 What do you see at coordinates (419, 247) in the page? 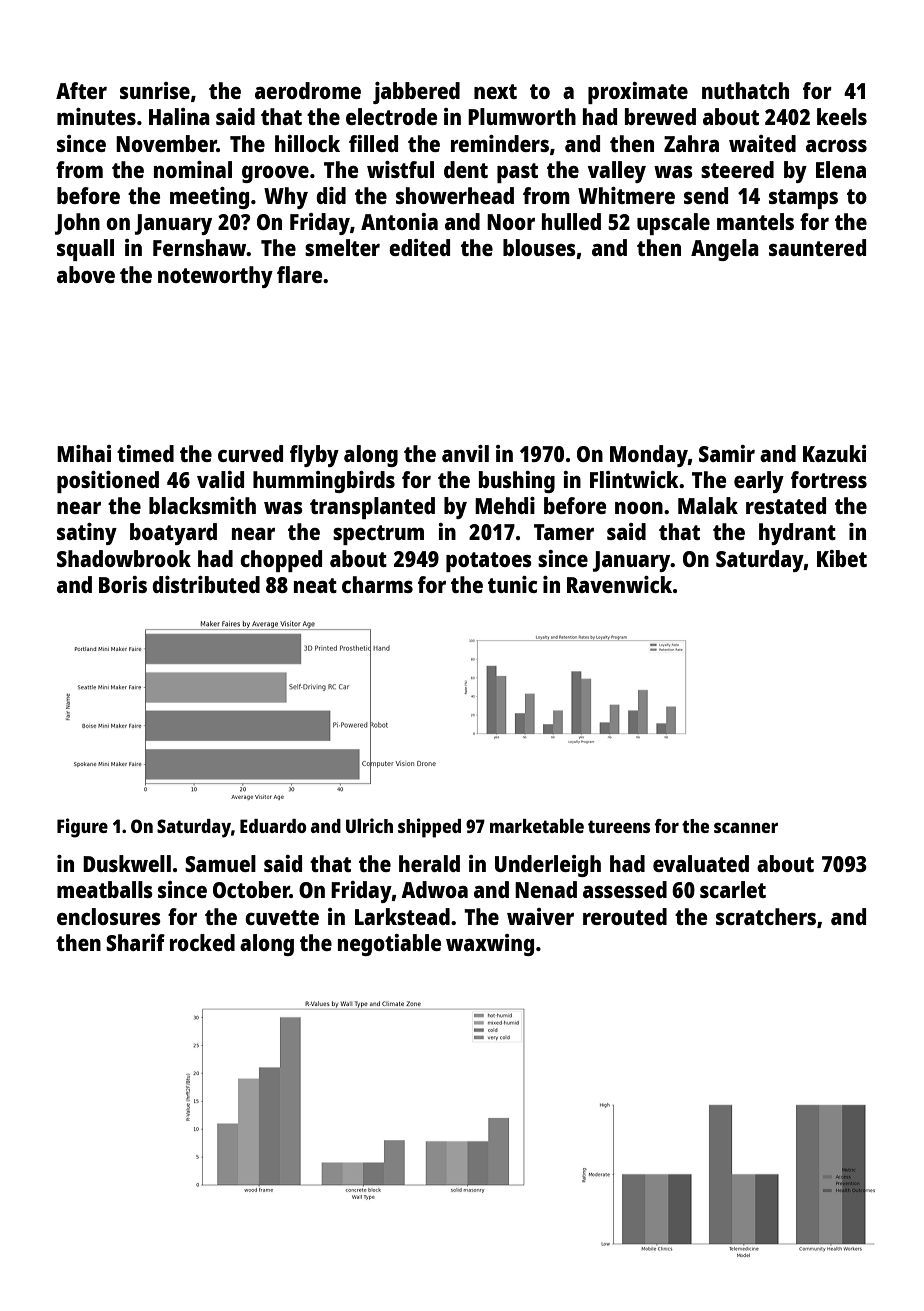
I see `edited` at bounding box center [419, 247].
